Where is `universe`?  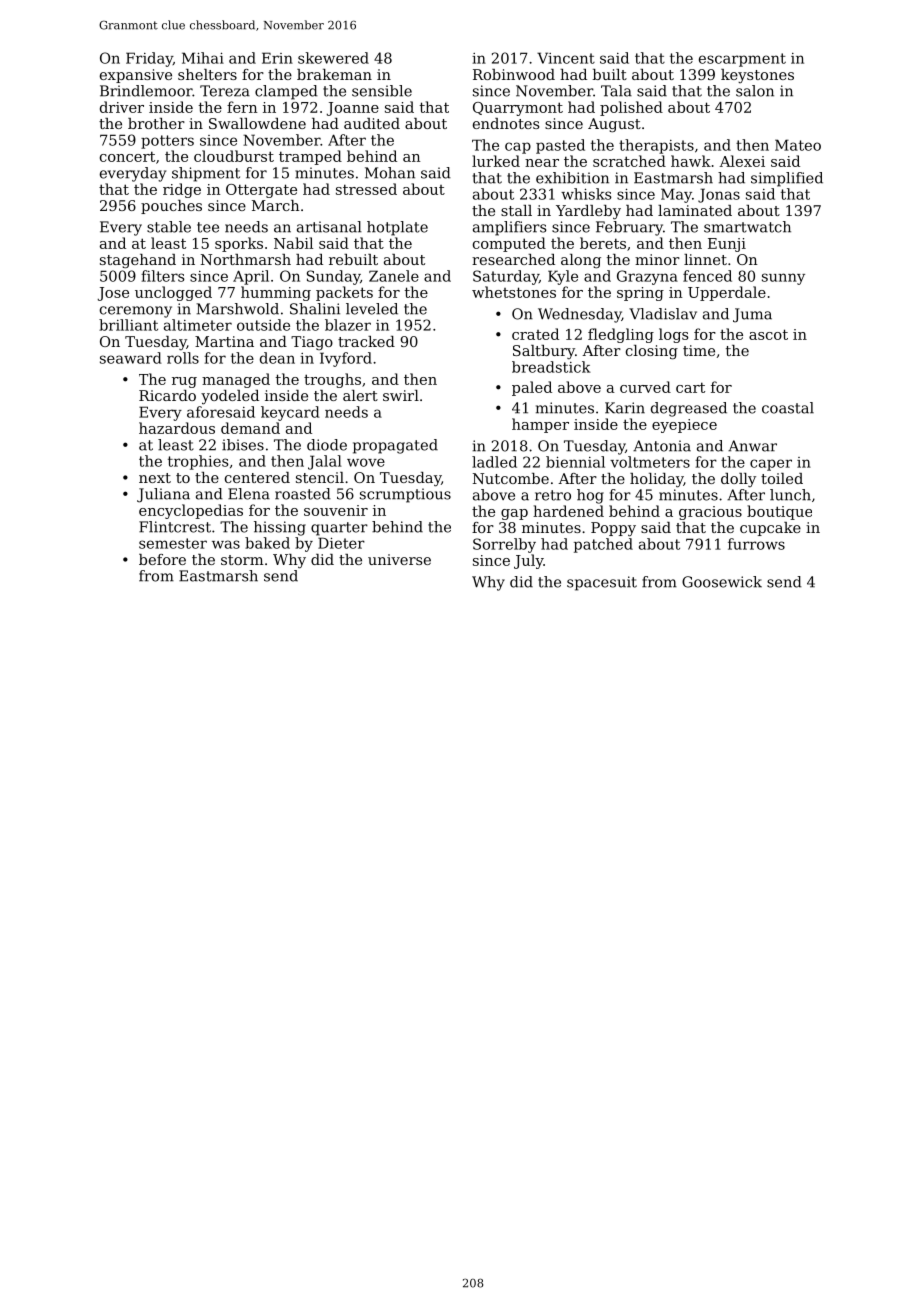
universe is located at coordinates (399, 559).
